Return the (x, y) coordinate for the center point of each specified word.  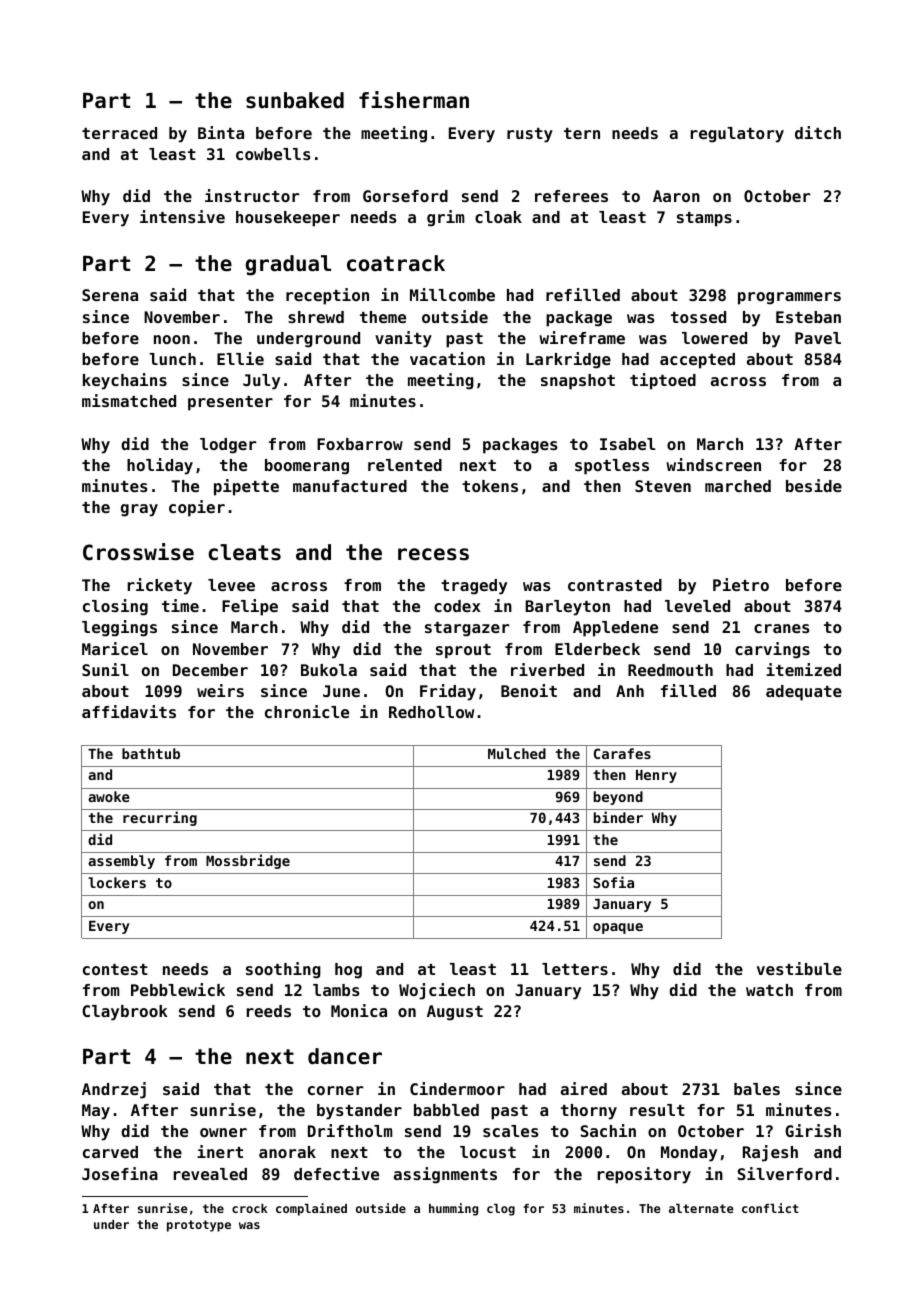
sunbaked (295, 100)
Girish (813, 1130)
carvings (772, 650)
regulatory (737, 135)
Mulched (517, 753)
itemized (803, 669)
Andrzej (114, 1090)
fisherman (414, 100)
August (455, 1013)
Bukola (329, 670)
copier (197, 508)
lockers (117, 882)
